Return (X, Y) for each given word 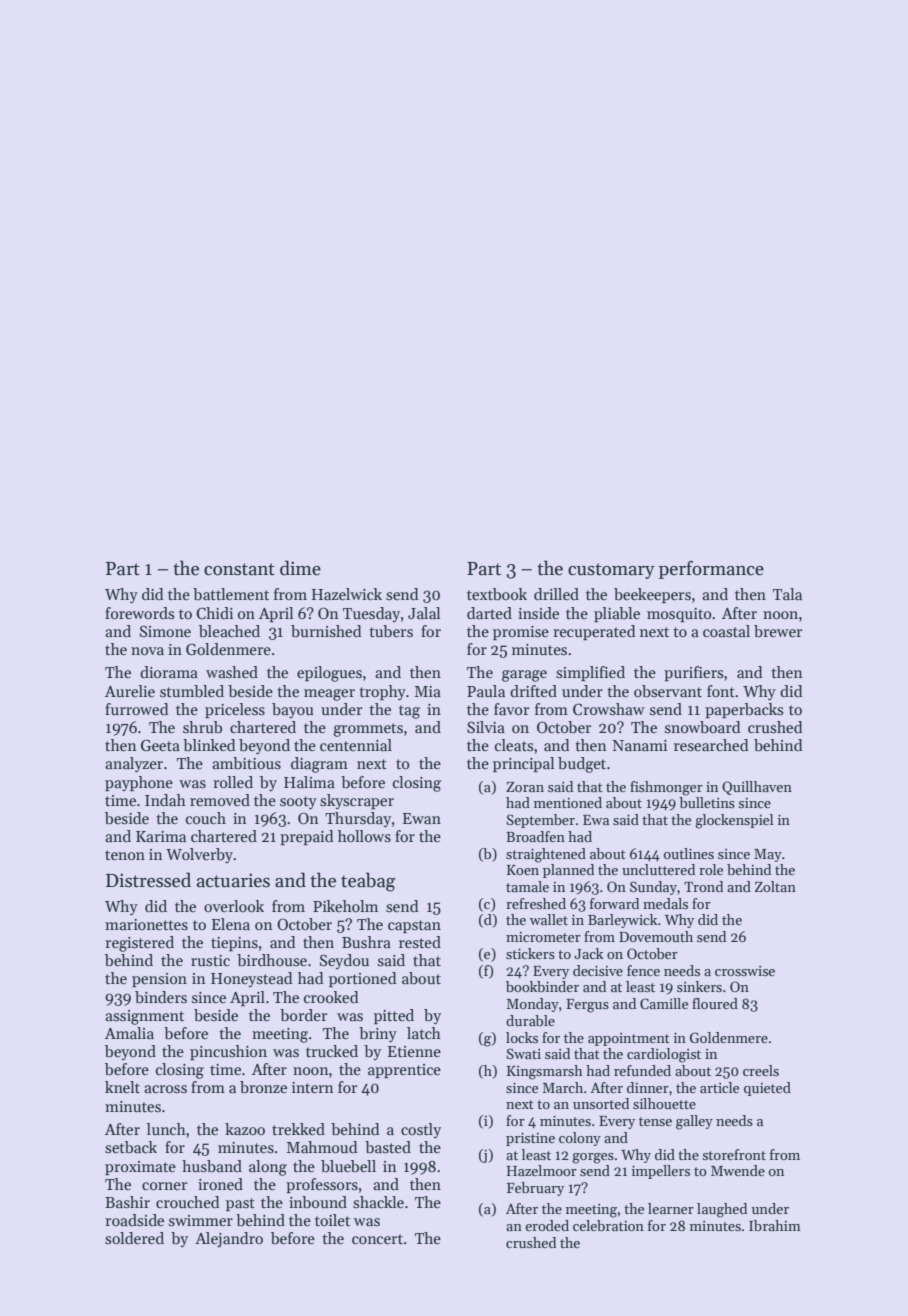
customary (611, 571)
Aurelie (130, 691)
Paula (486, 691)
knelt (122, 1087)
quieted (767, 1089)
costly (421, 1130)
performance (711, 570)
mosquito (679, 615)
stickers (530, 953)
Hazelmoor (542, 1170)
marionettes (146, 925)
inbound (318, 1202)
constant (239, 569)
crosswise (745, 971)
